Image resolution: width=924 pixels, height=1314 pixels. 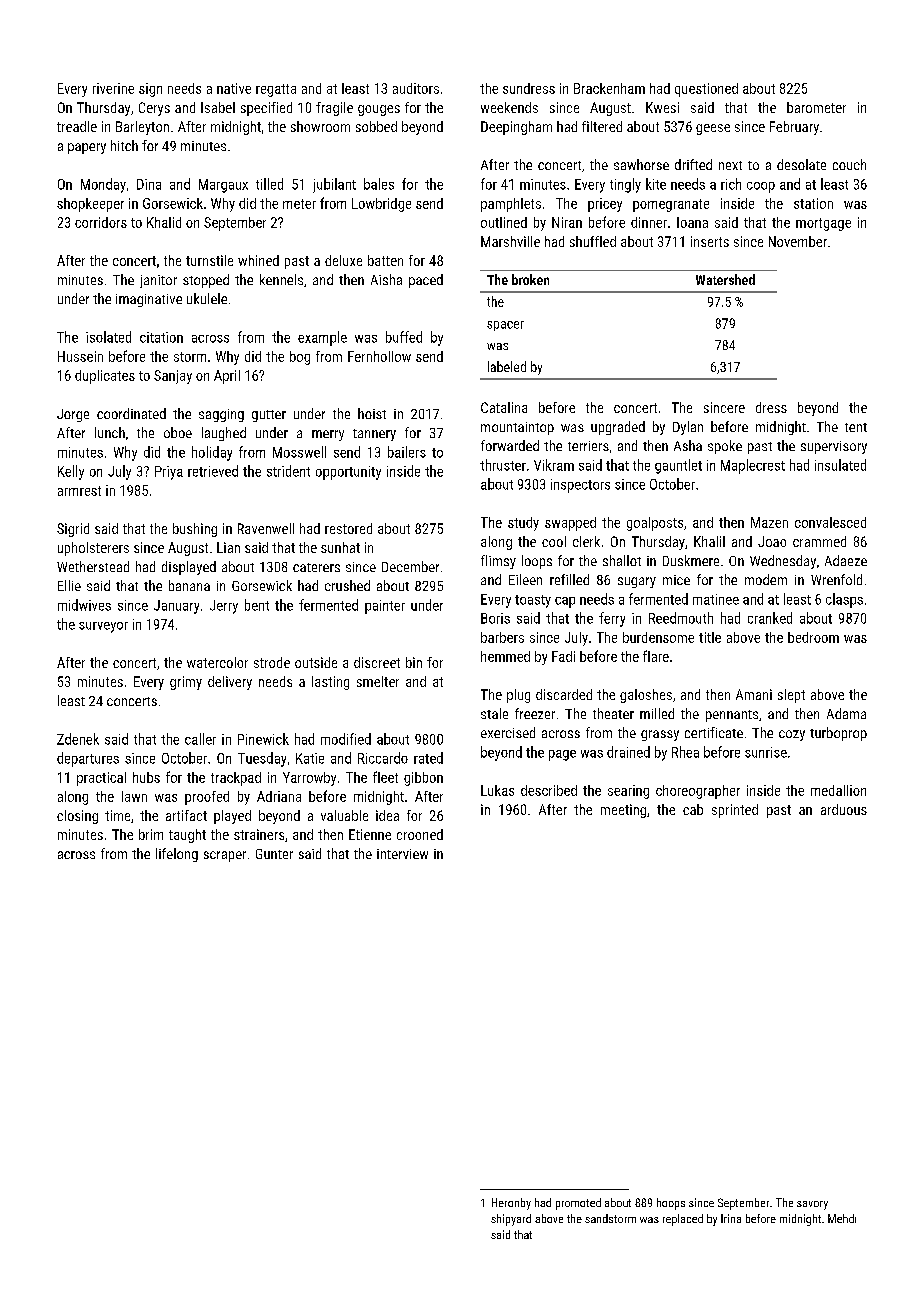 What do you see at coordinates (230, 683) in the document?
I see `delivery` at bounding box center [230, 683].
